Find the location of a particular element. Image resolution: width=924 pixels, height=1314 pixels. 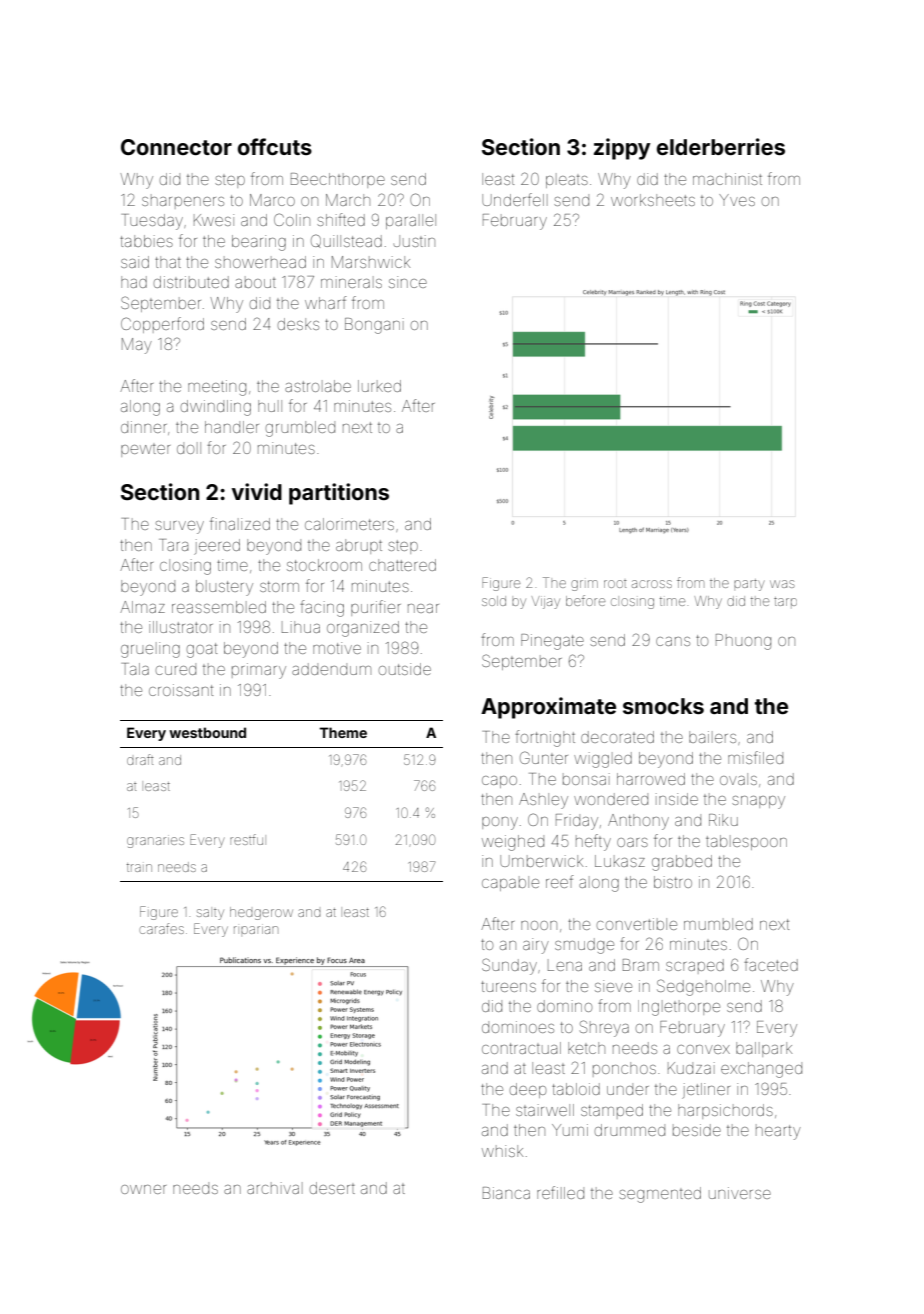

since is located at coordinates (408, 282).
